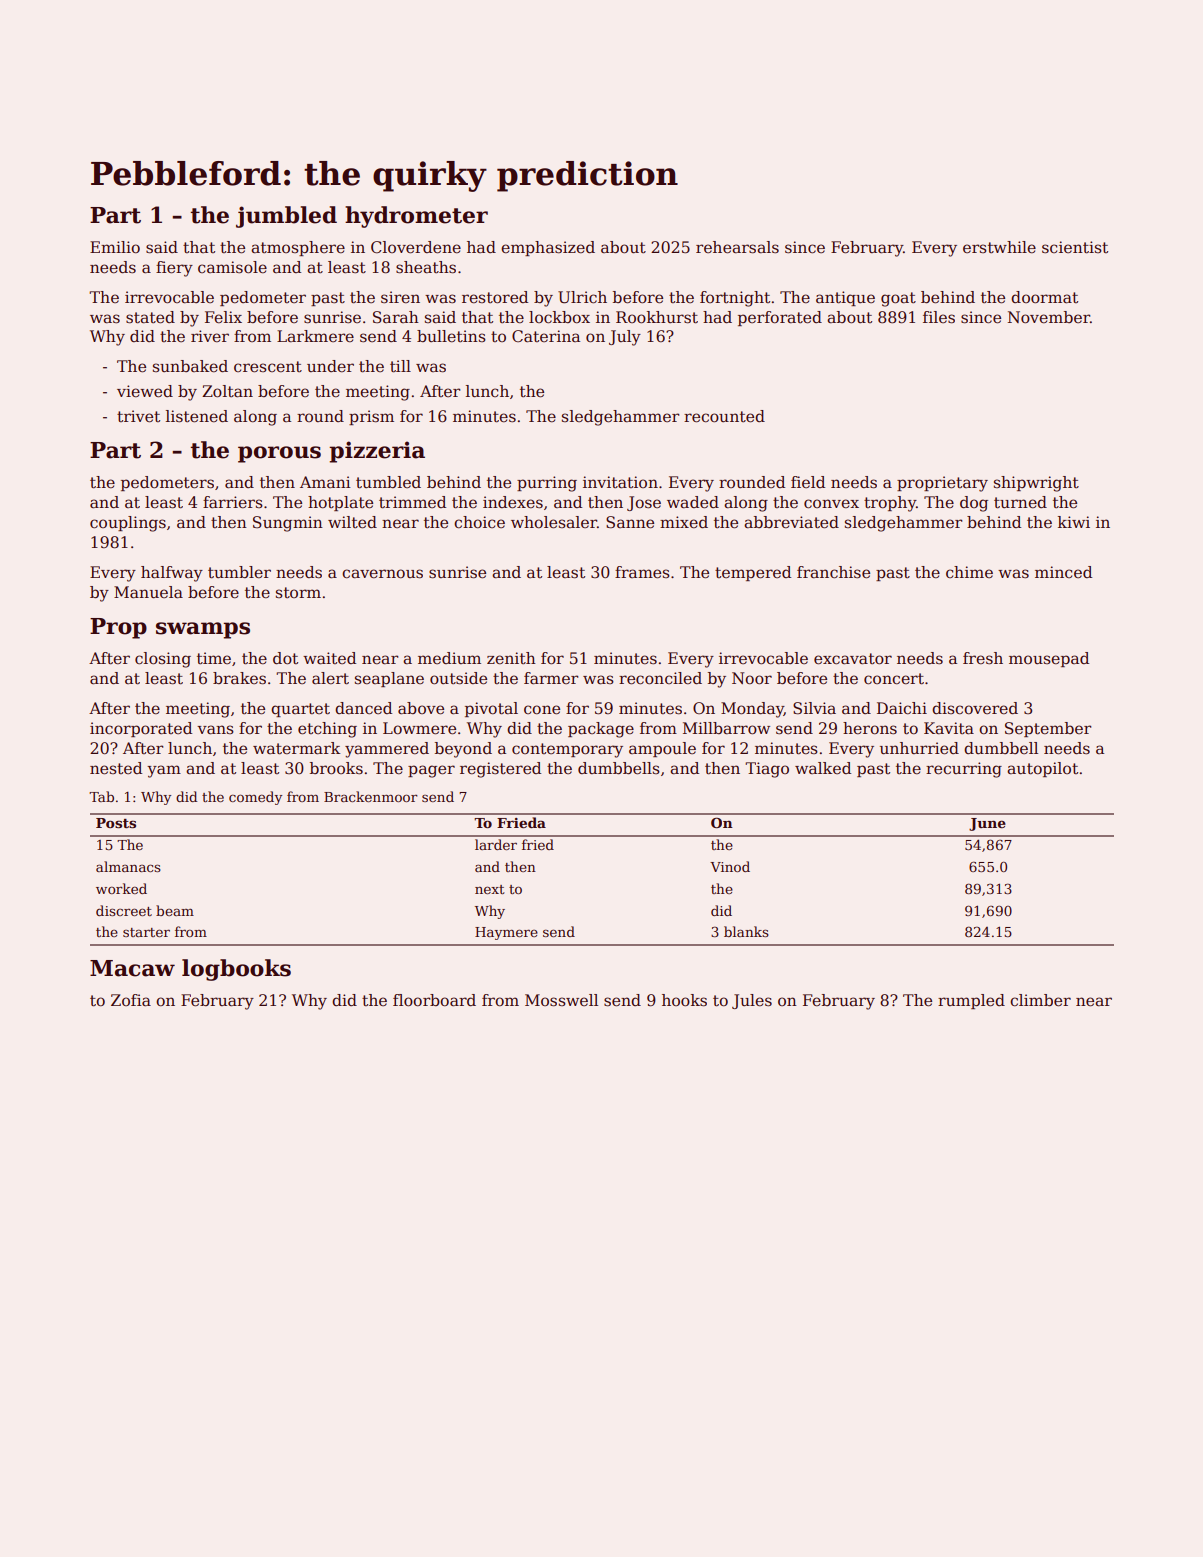 This image has height=1557, width=1203. I want to click on till, so click(400, 366).
